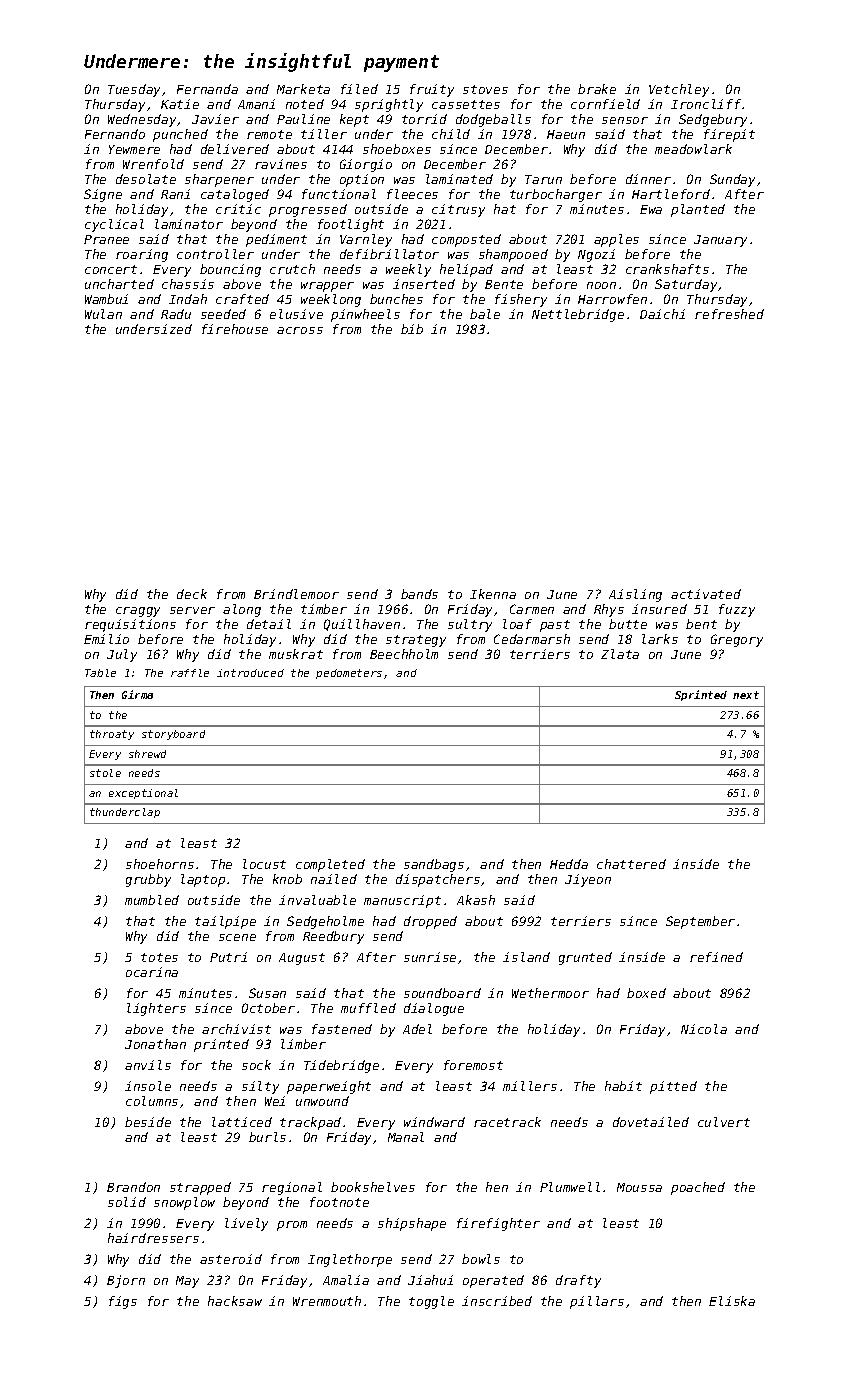 The width and height of the screenshot is (849, 1400). What do you see at coordinates (134, 90) in the screenshot?
I see `Tuesday` at bounding box center [134, 90].
